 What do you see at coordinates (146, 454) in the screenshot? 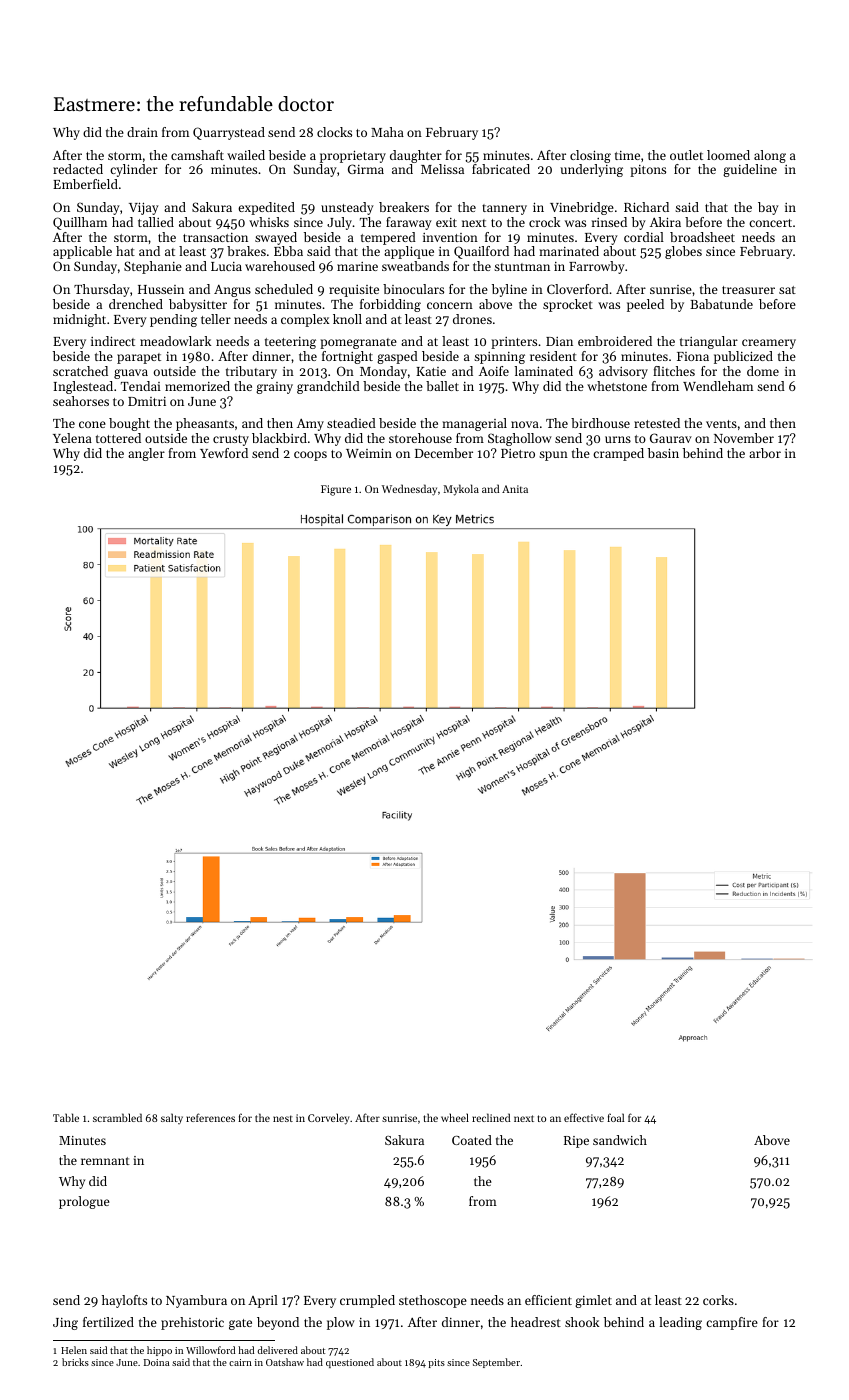
I see `angler` at bounding box center [146, 454].
